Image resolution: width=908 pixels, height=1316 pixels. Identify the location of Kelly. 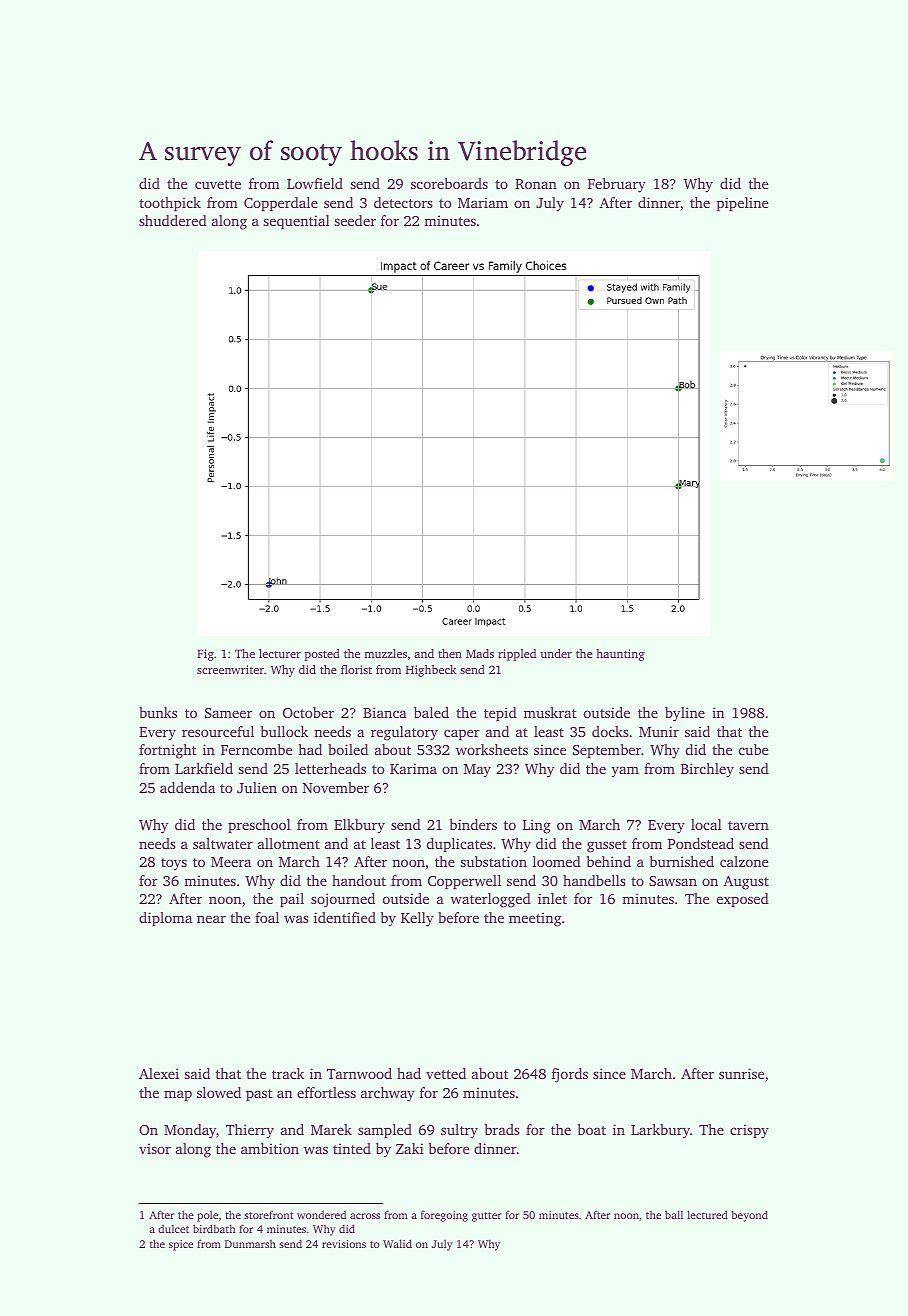
(417, 919).
